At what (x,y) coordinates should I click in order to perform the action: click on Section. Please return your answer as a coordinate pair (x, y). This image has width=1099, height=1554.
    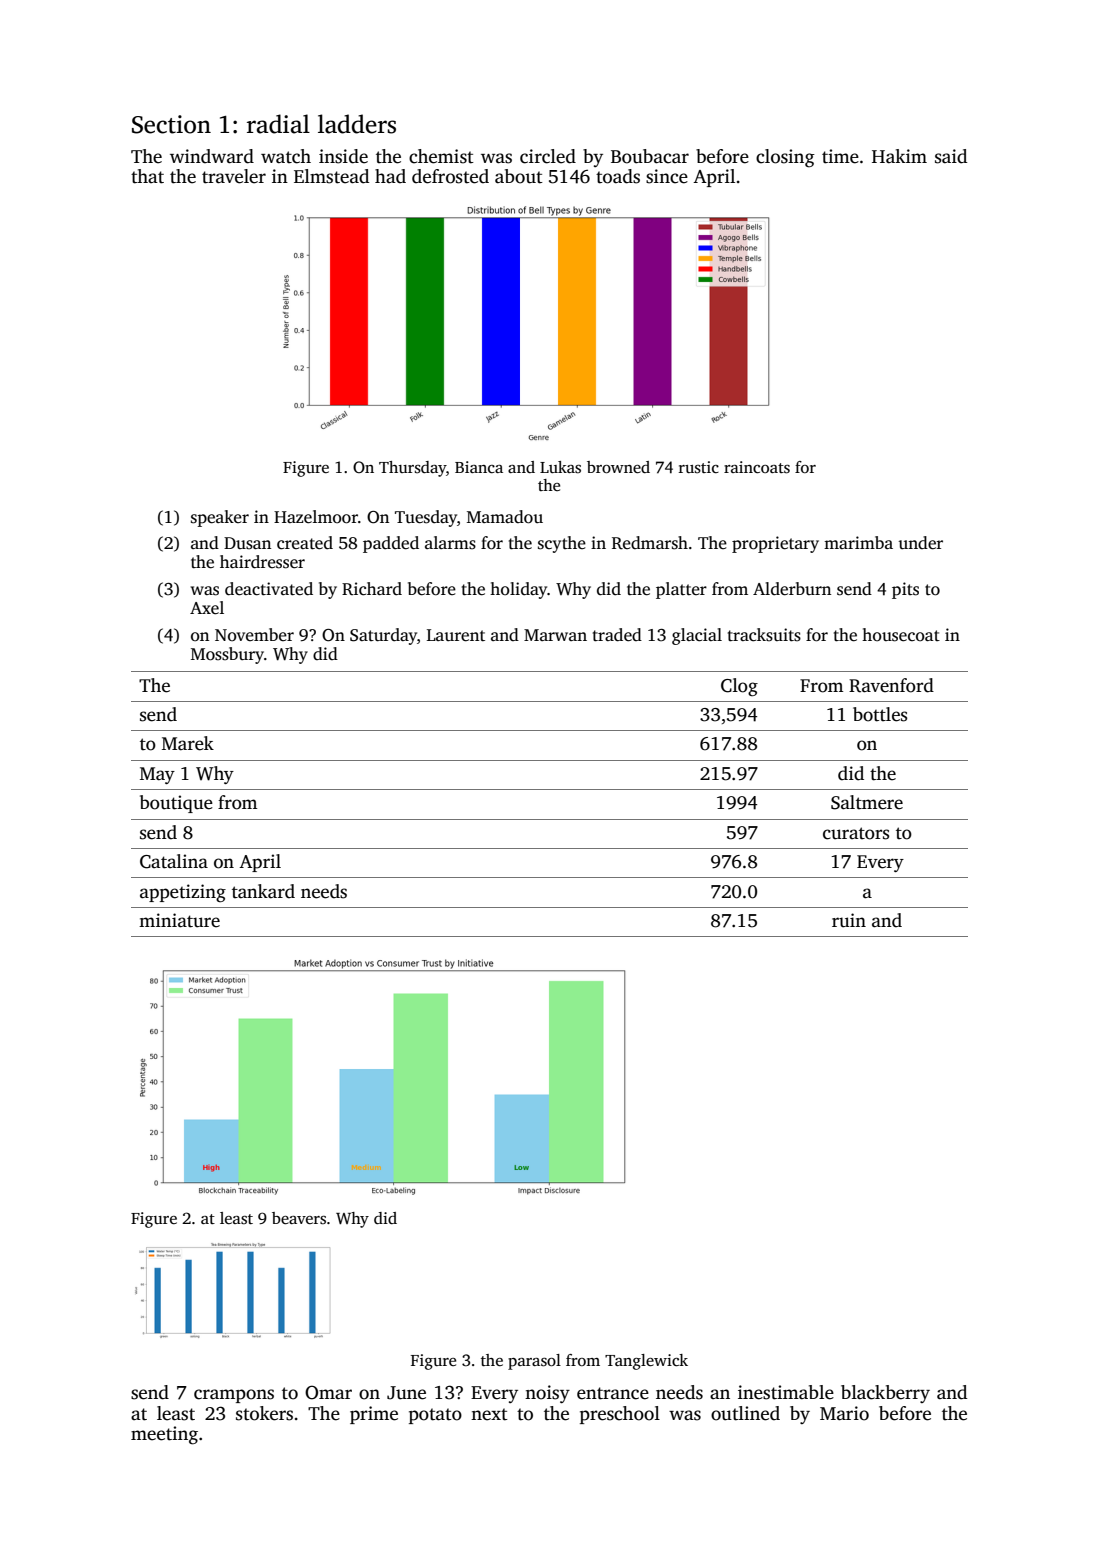
    Looking at the image, I should click on (171, 124).
